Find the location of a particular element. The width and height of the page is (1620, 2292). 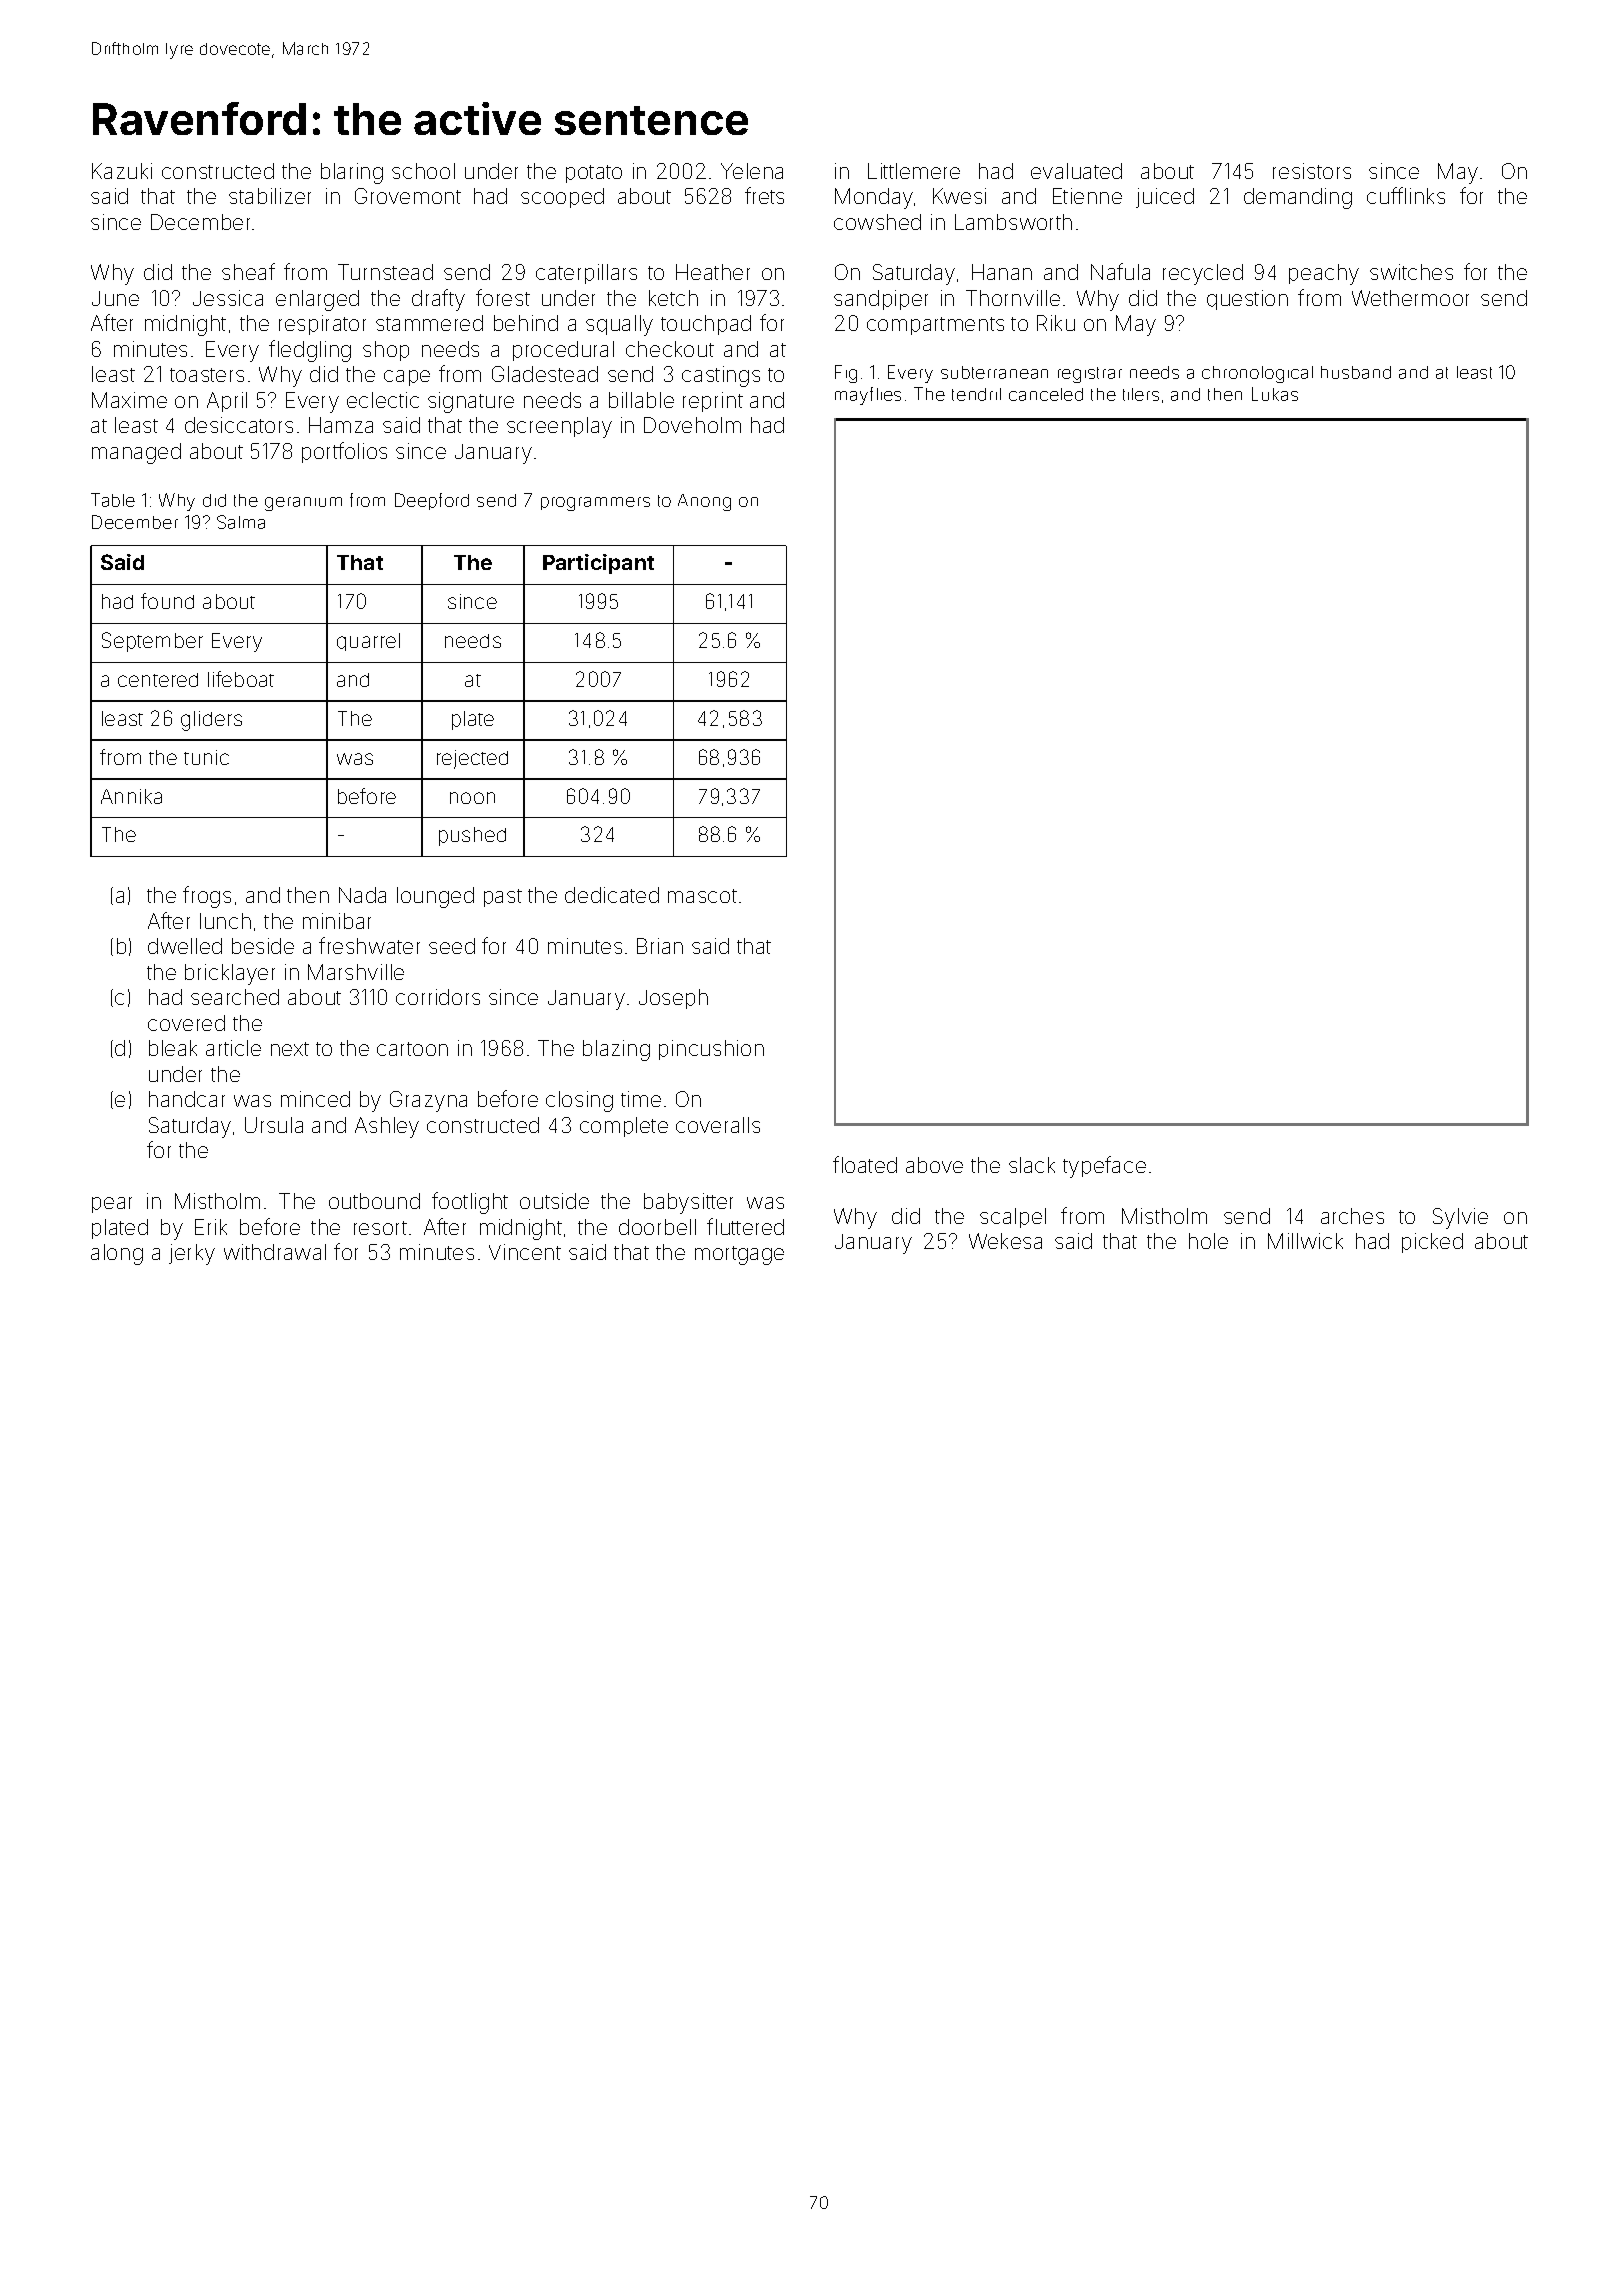

April is located at coordinates (227, 402).
